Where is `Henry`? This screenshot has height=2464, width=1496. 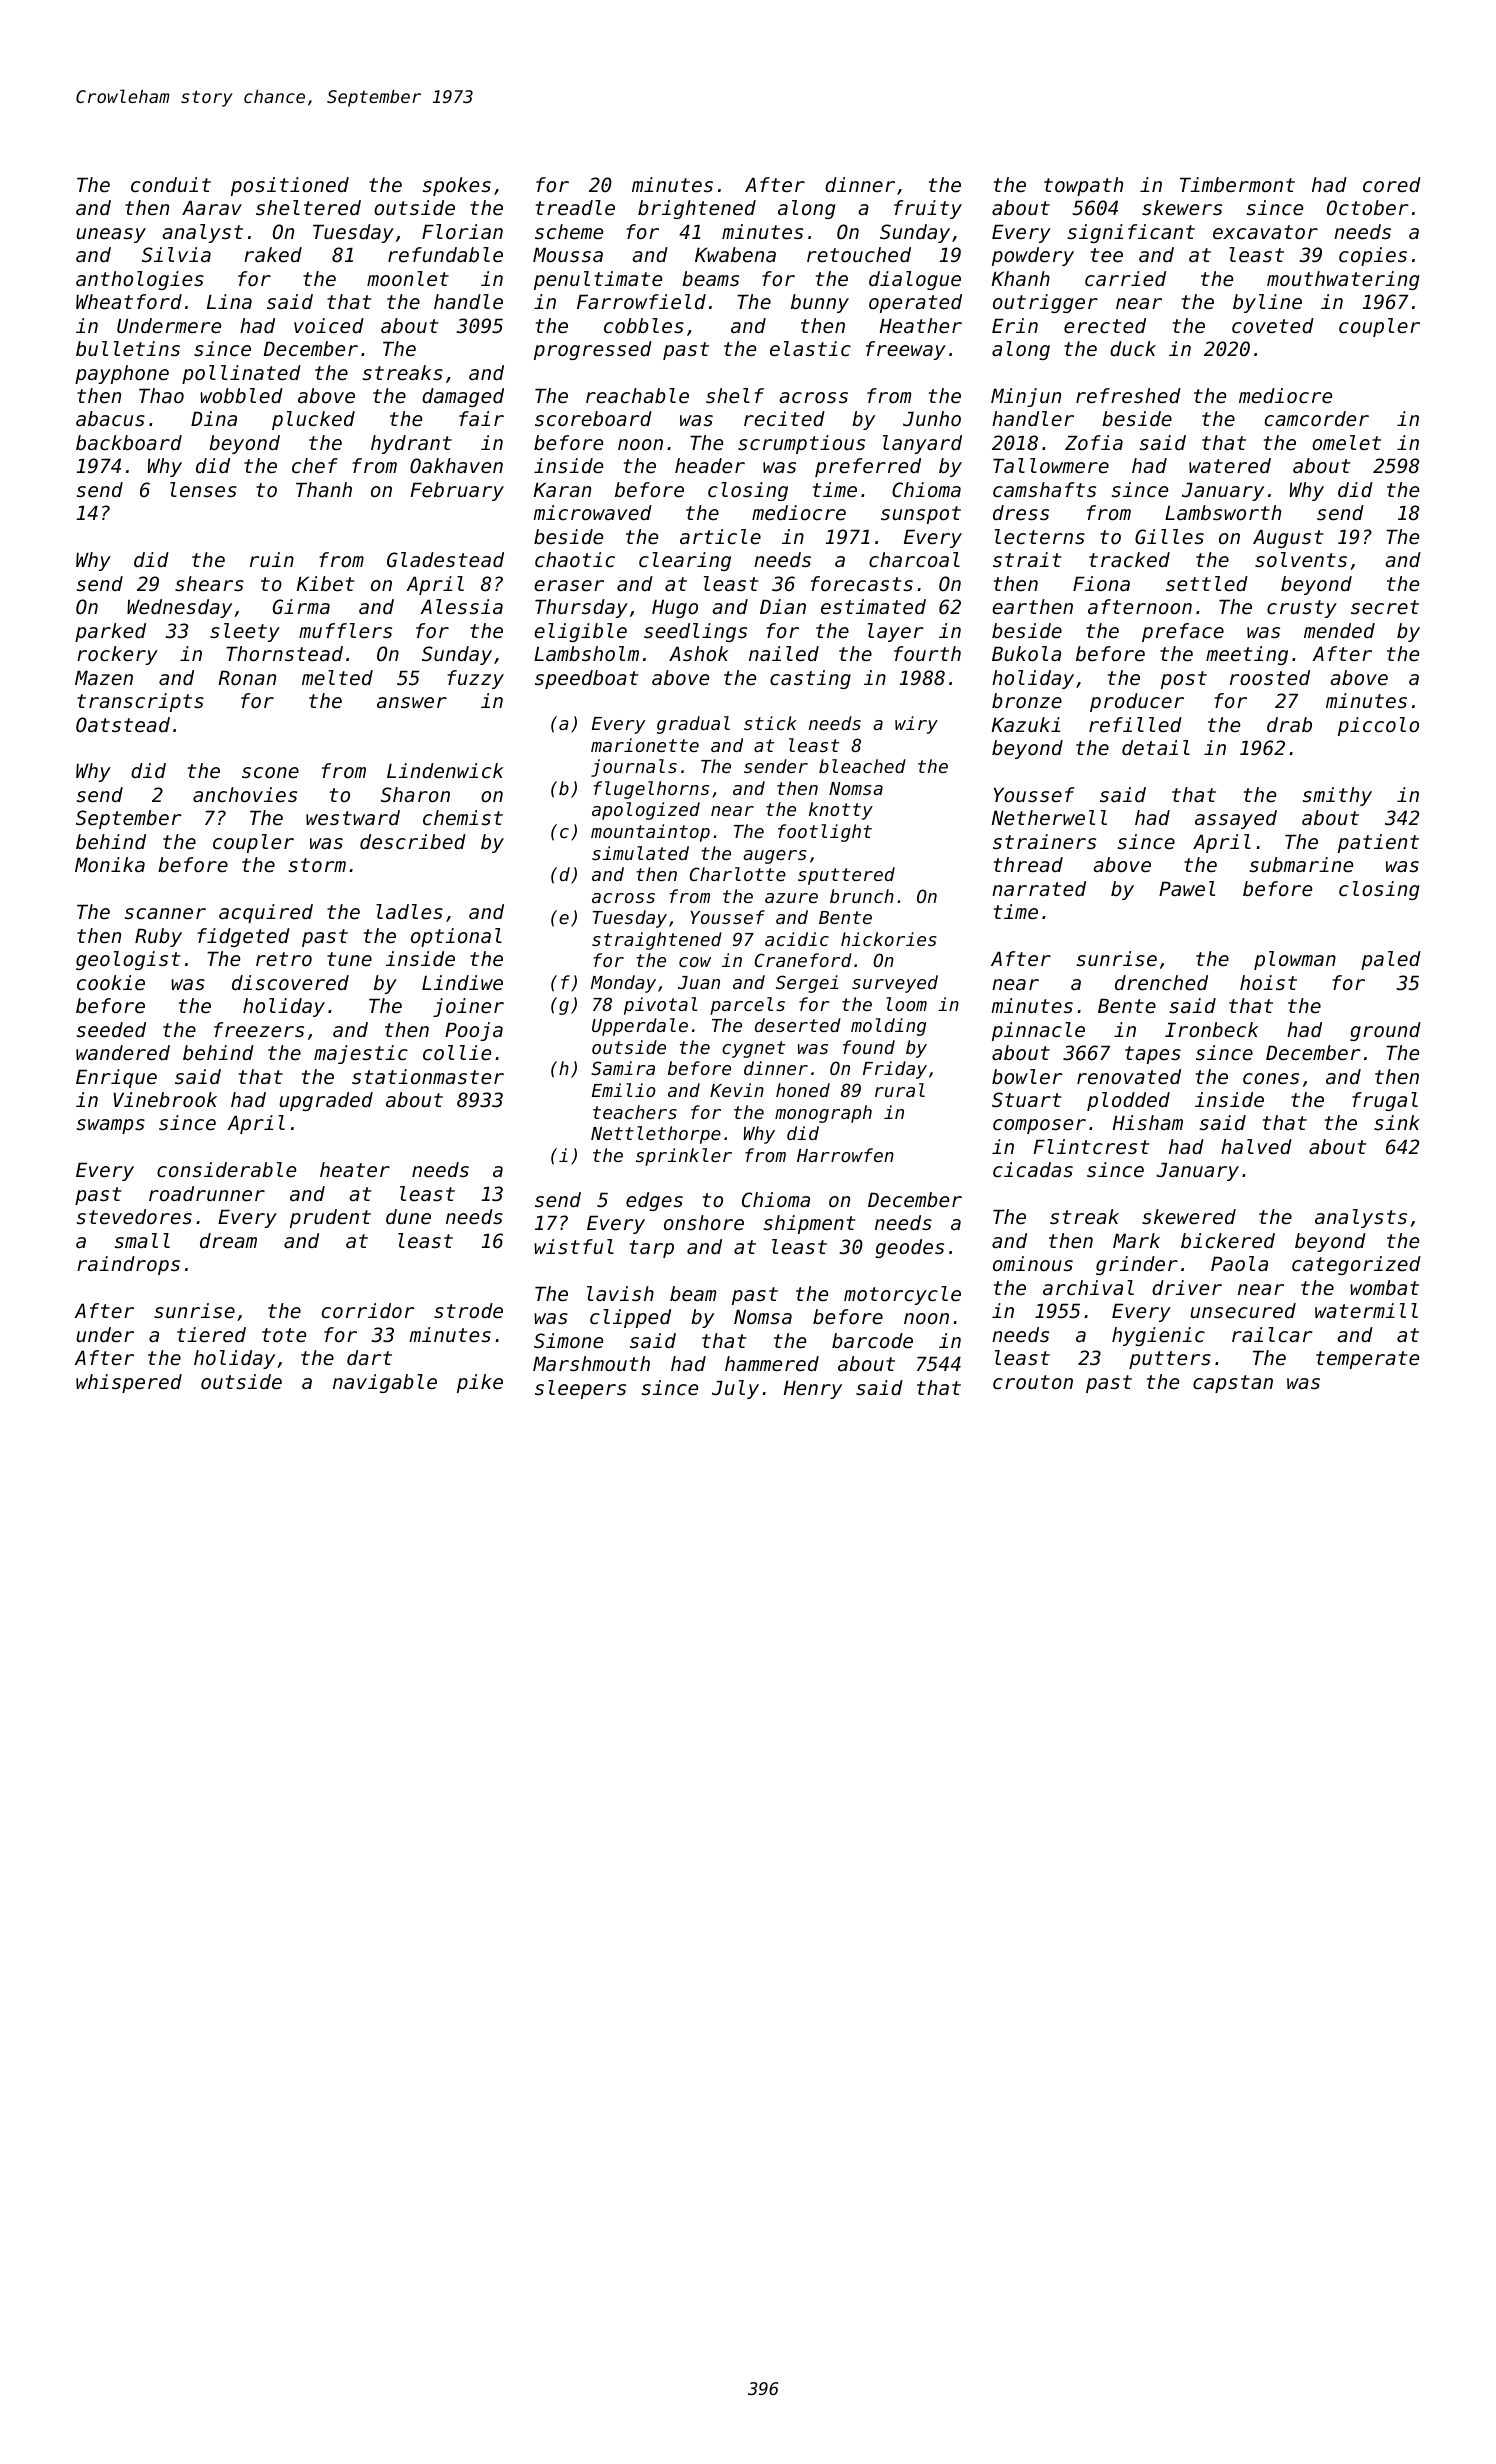
Henry is located at coordinates (813, 1389).
